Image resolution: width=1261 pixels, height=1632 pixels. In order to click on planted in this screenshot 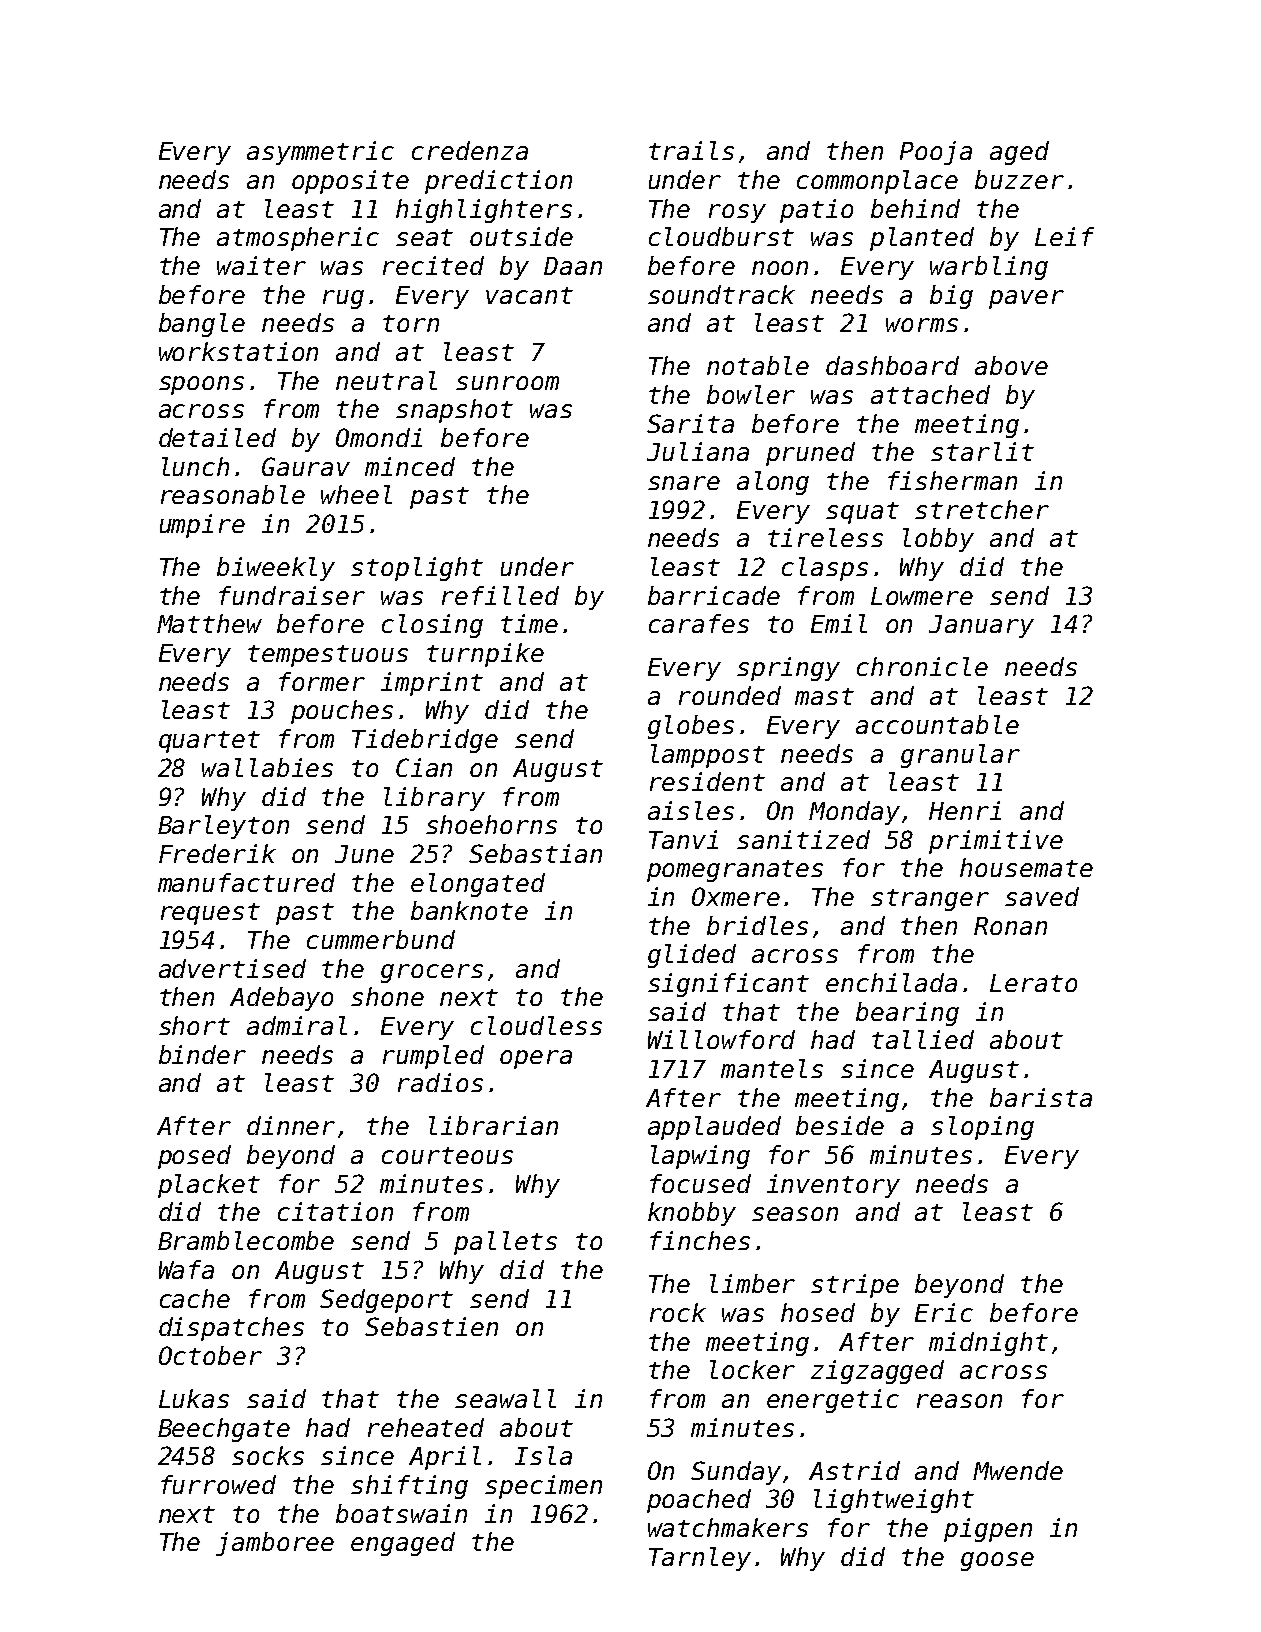, I will do `click(922, 239)`.
